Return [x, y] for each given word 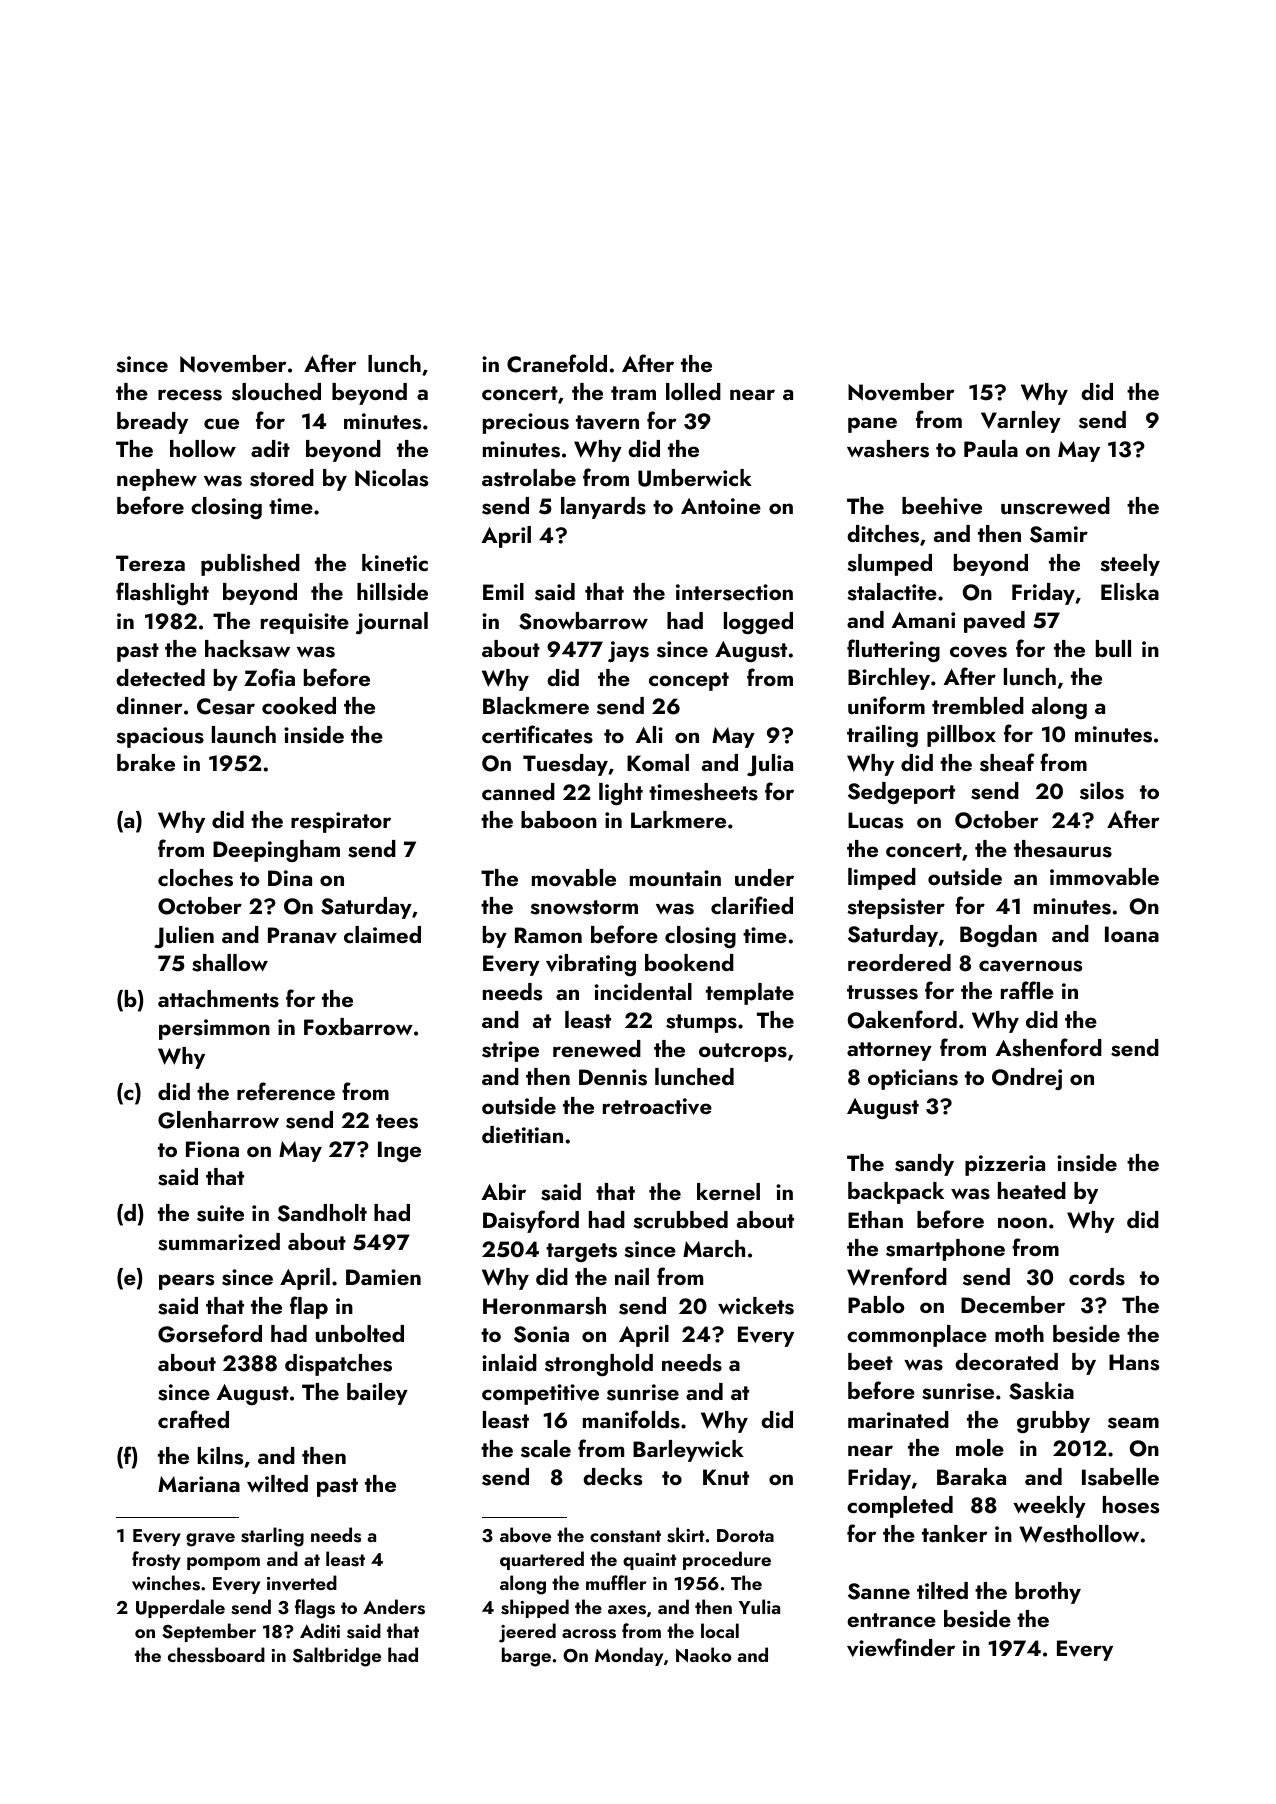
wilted [277, 1483]
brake [146, 762]
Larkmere [678, 819]
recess [190, 395]
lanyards [603, 508]
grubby [1053, 1422]
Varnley [1021, 422]
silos [1102, 791]
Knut [726, 1477]
